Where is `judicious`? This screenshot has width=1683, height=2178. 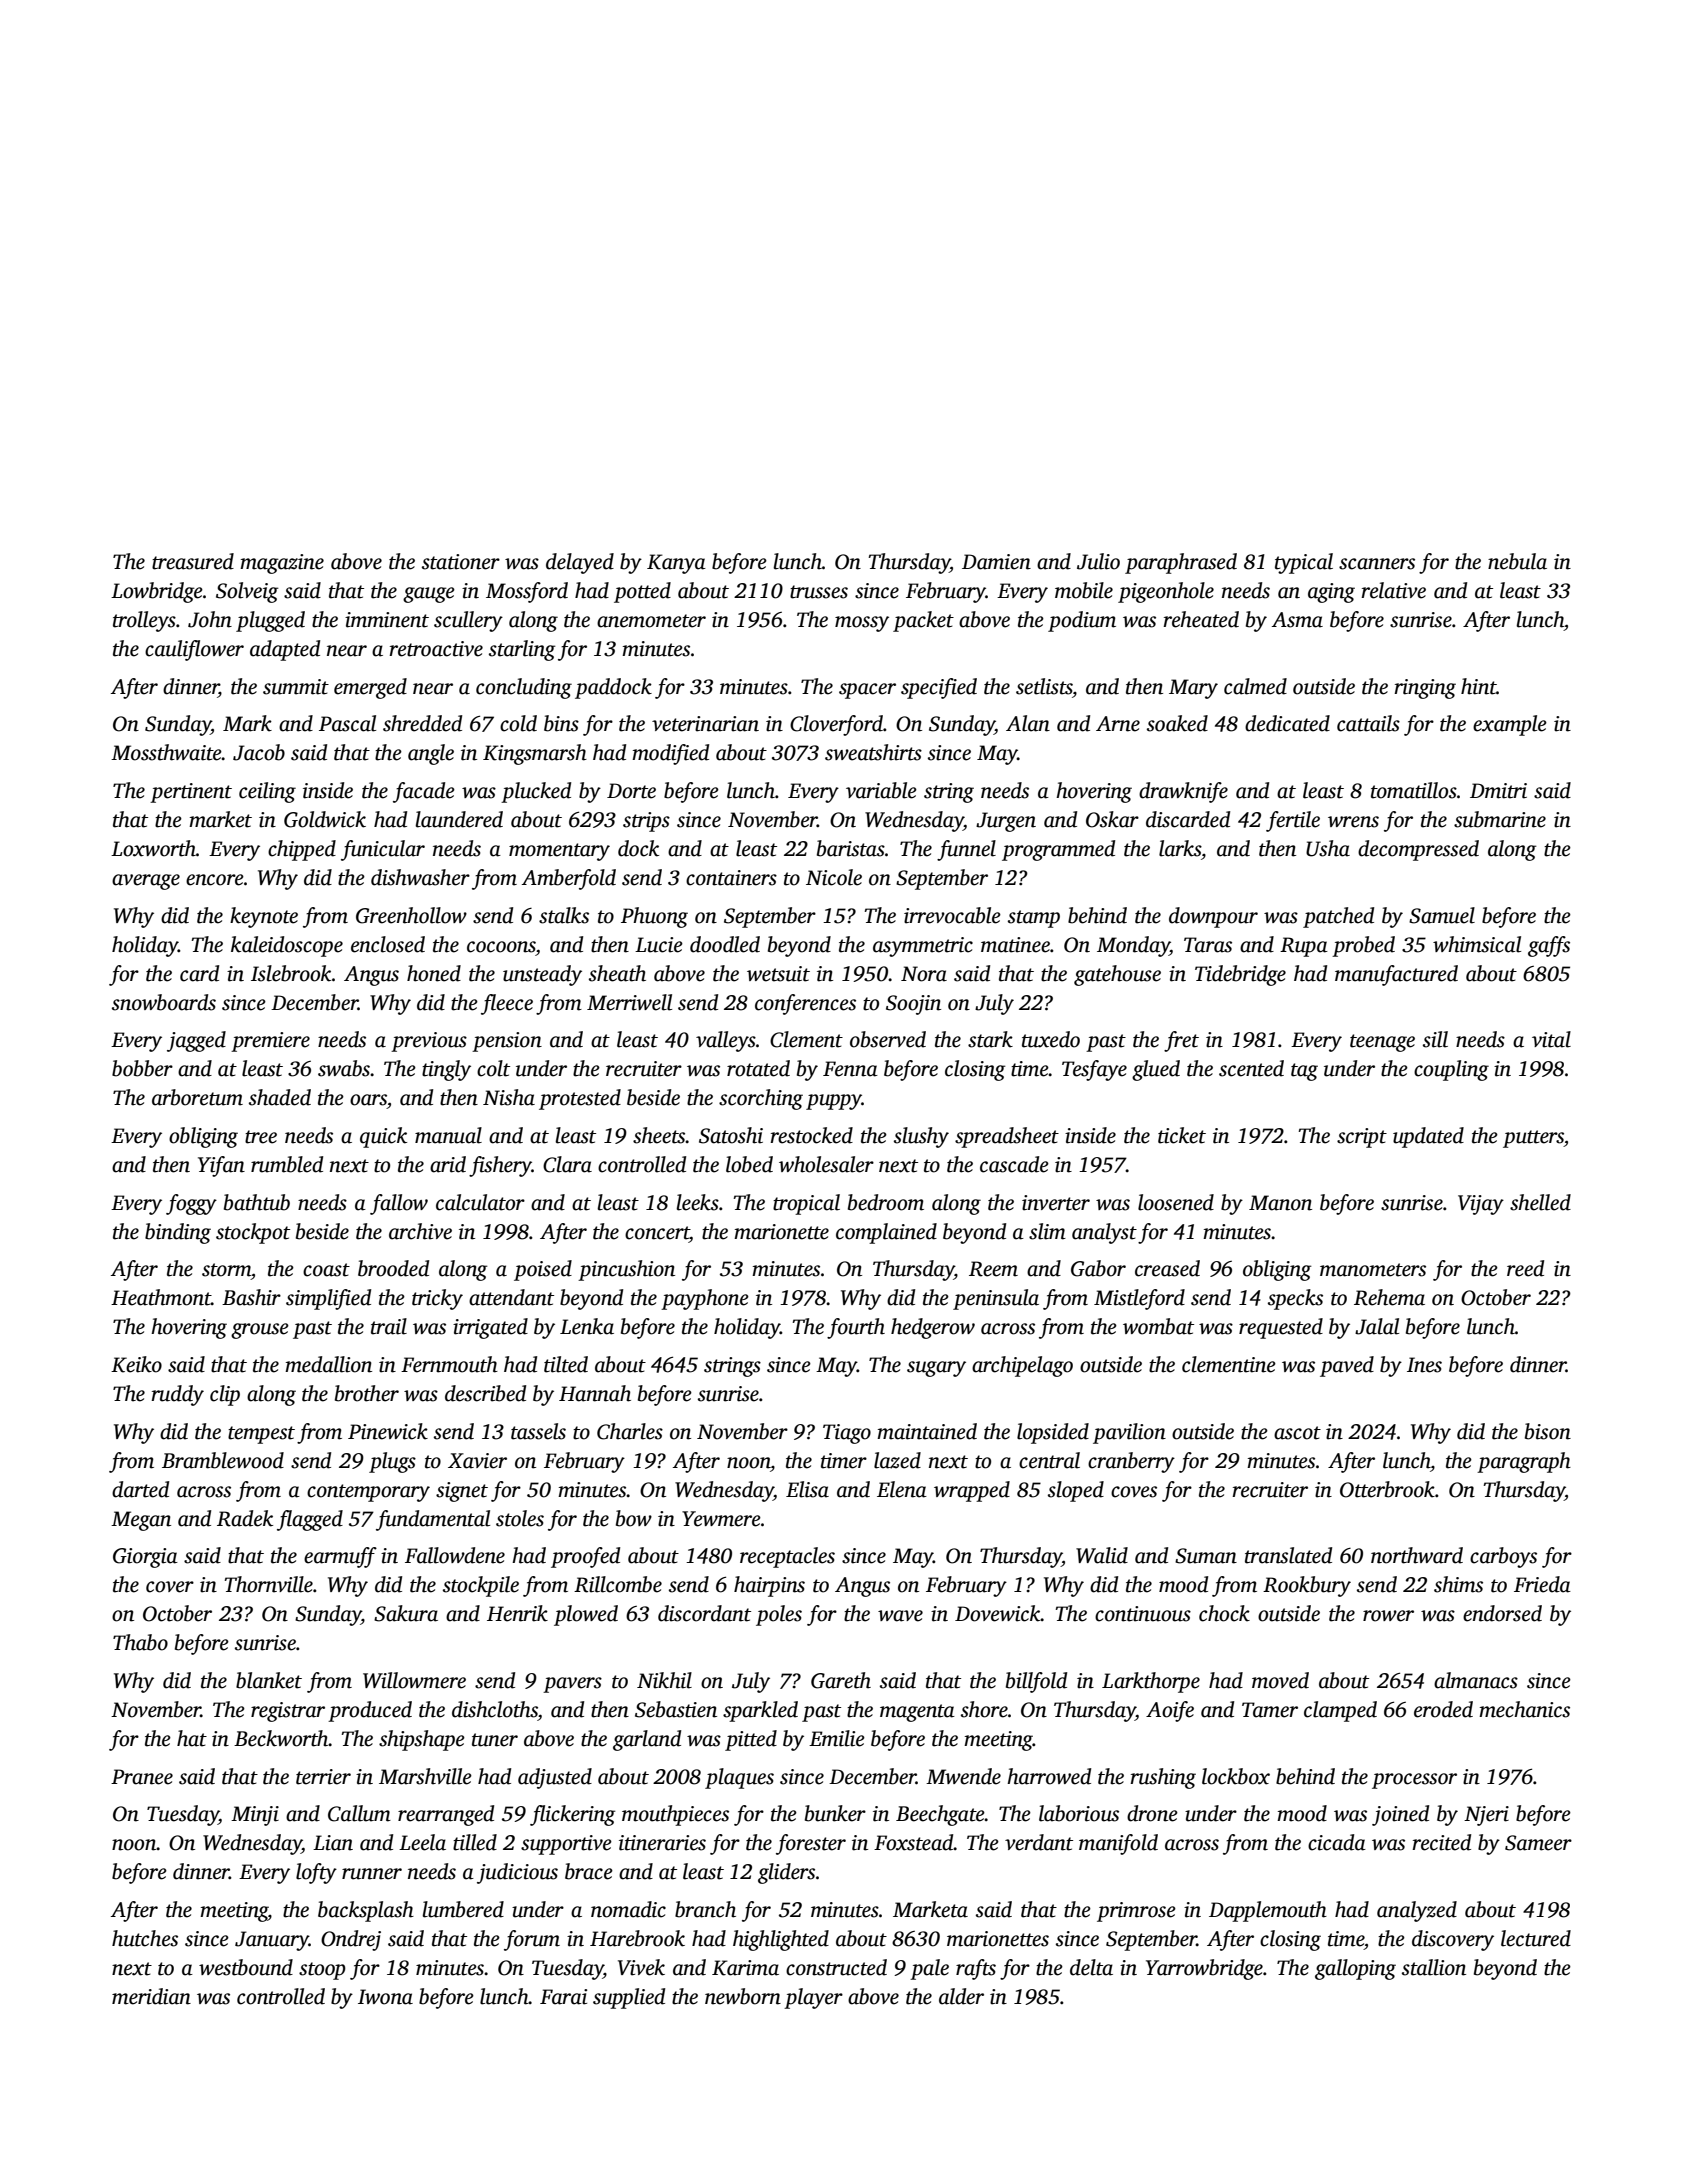 judicious is located at coordinates (517, 1873).
